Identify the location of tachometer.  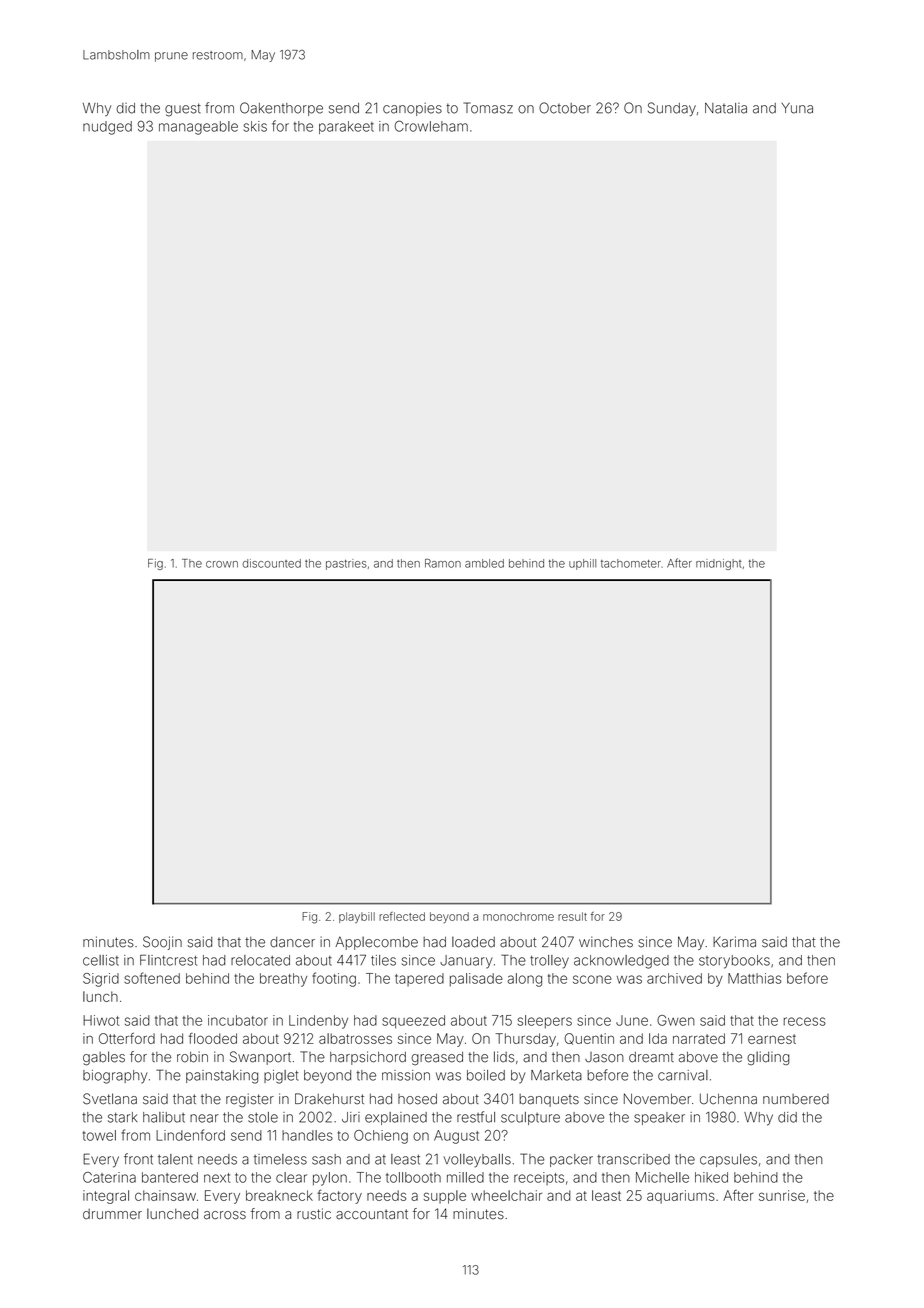
(631, 563).
